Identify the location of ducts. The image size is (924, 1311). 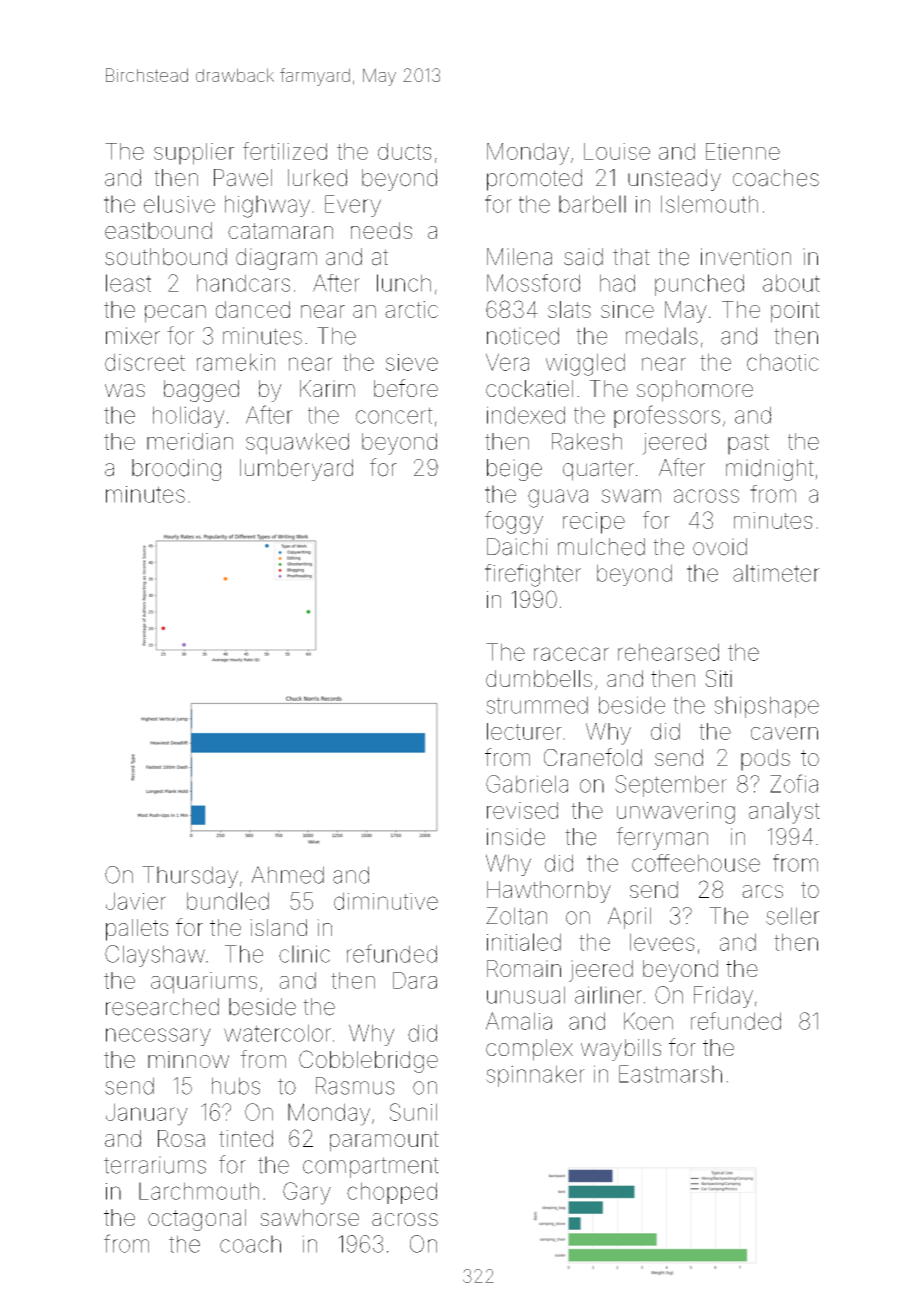
(405, 151).
